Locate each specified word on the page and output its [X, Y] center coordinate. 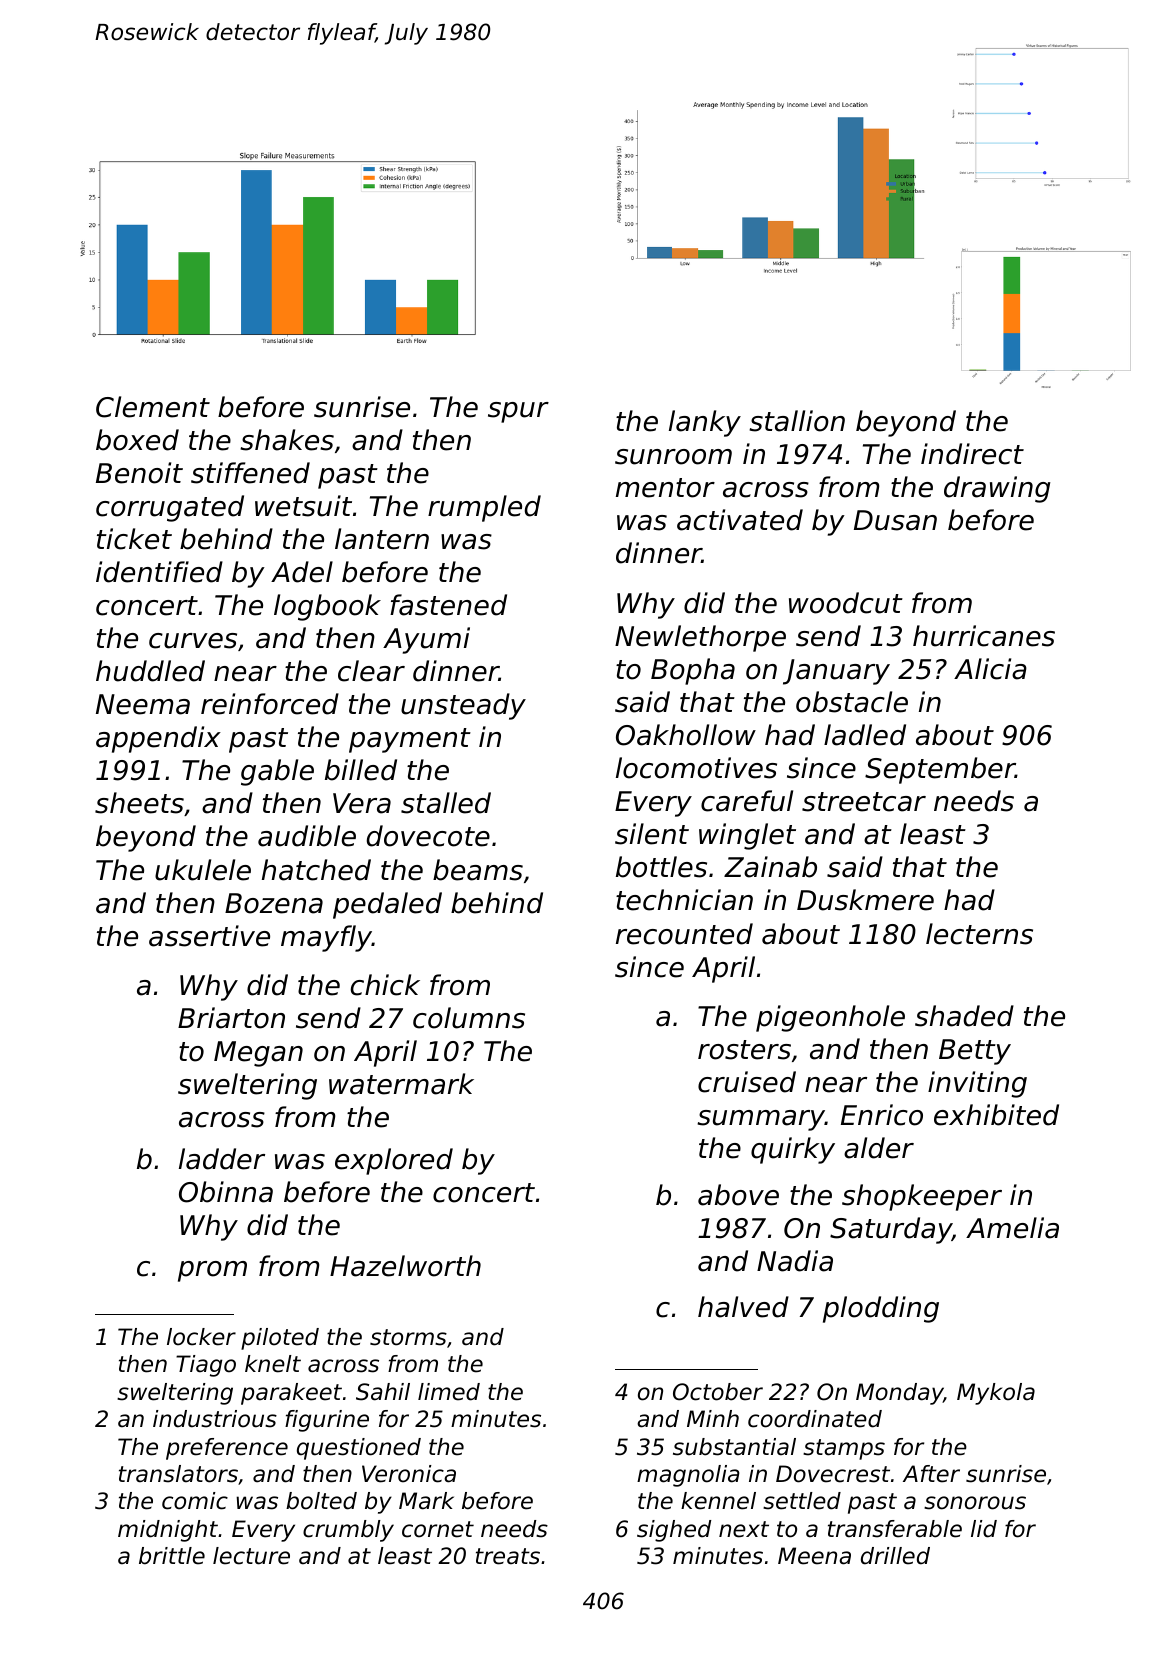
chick [385, 985]
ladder [222, 1159]
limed [449, 1392]
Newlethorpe [700, 638]
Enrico [882, 1115]
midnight [168, 1531]
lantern [382, 539]
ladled [865, 735]
